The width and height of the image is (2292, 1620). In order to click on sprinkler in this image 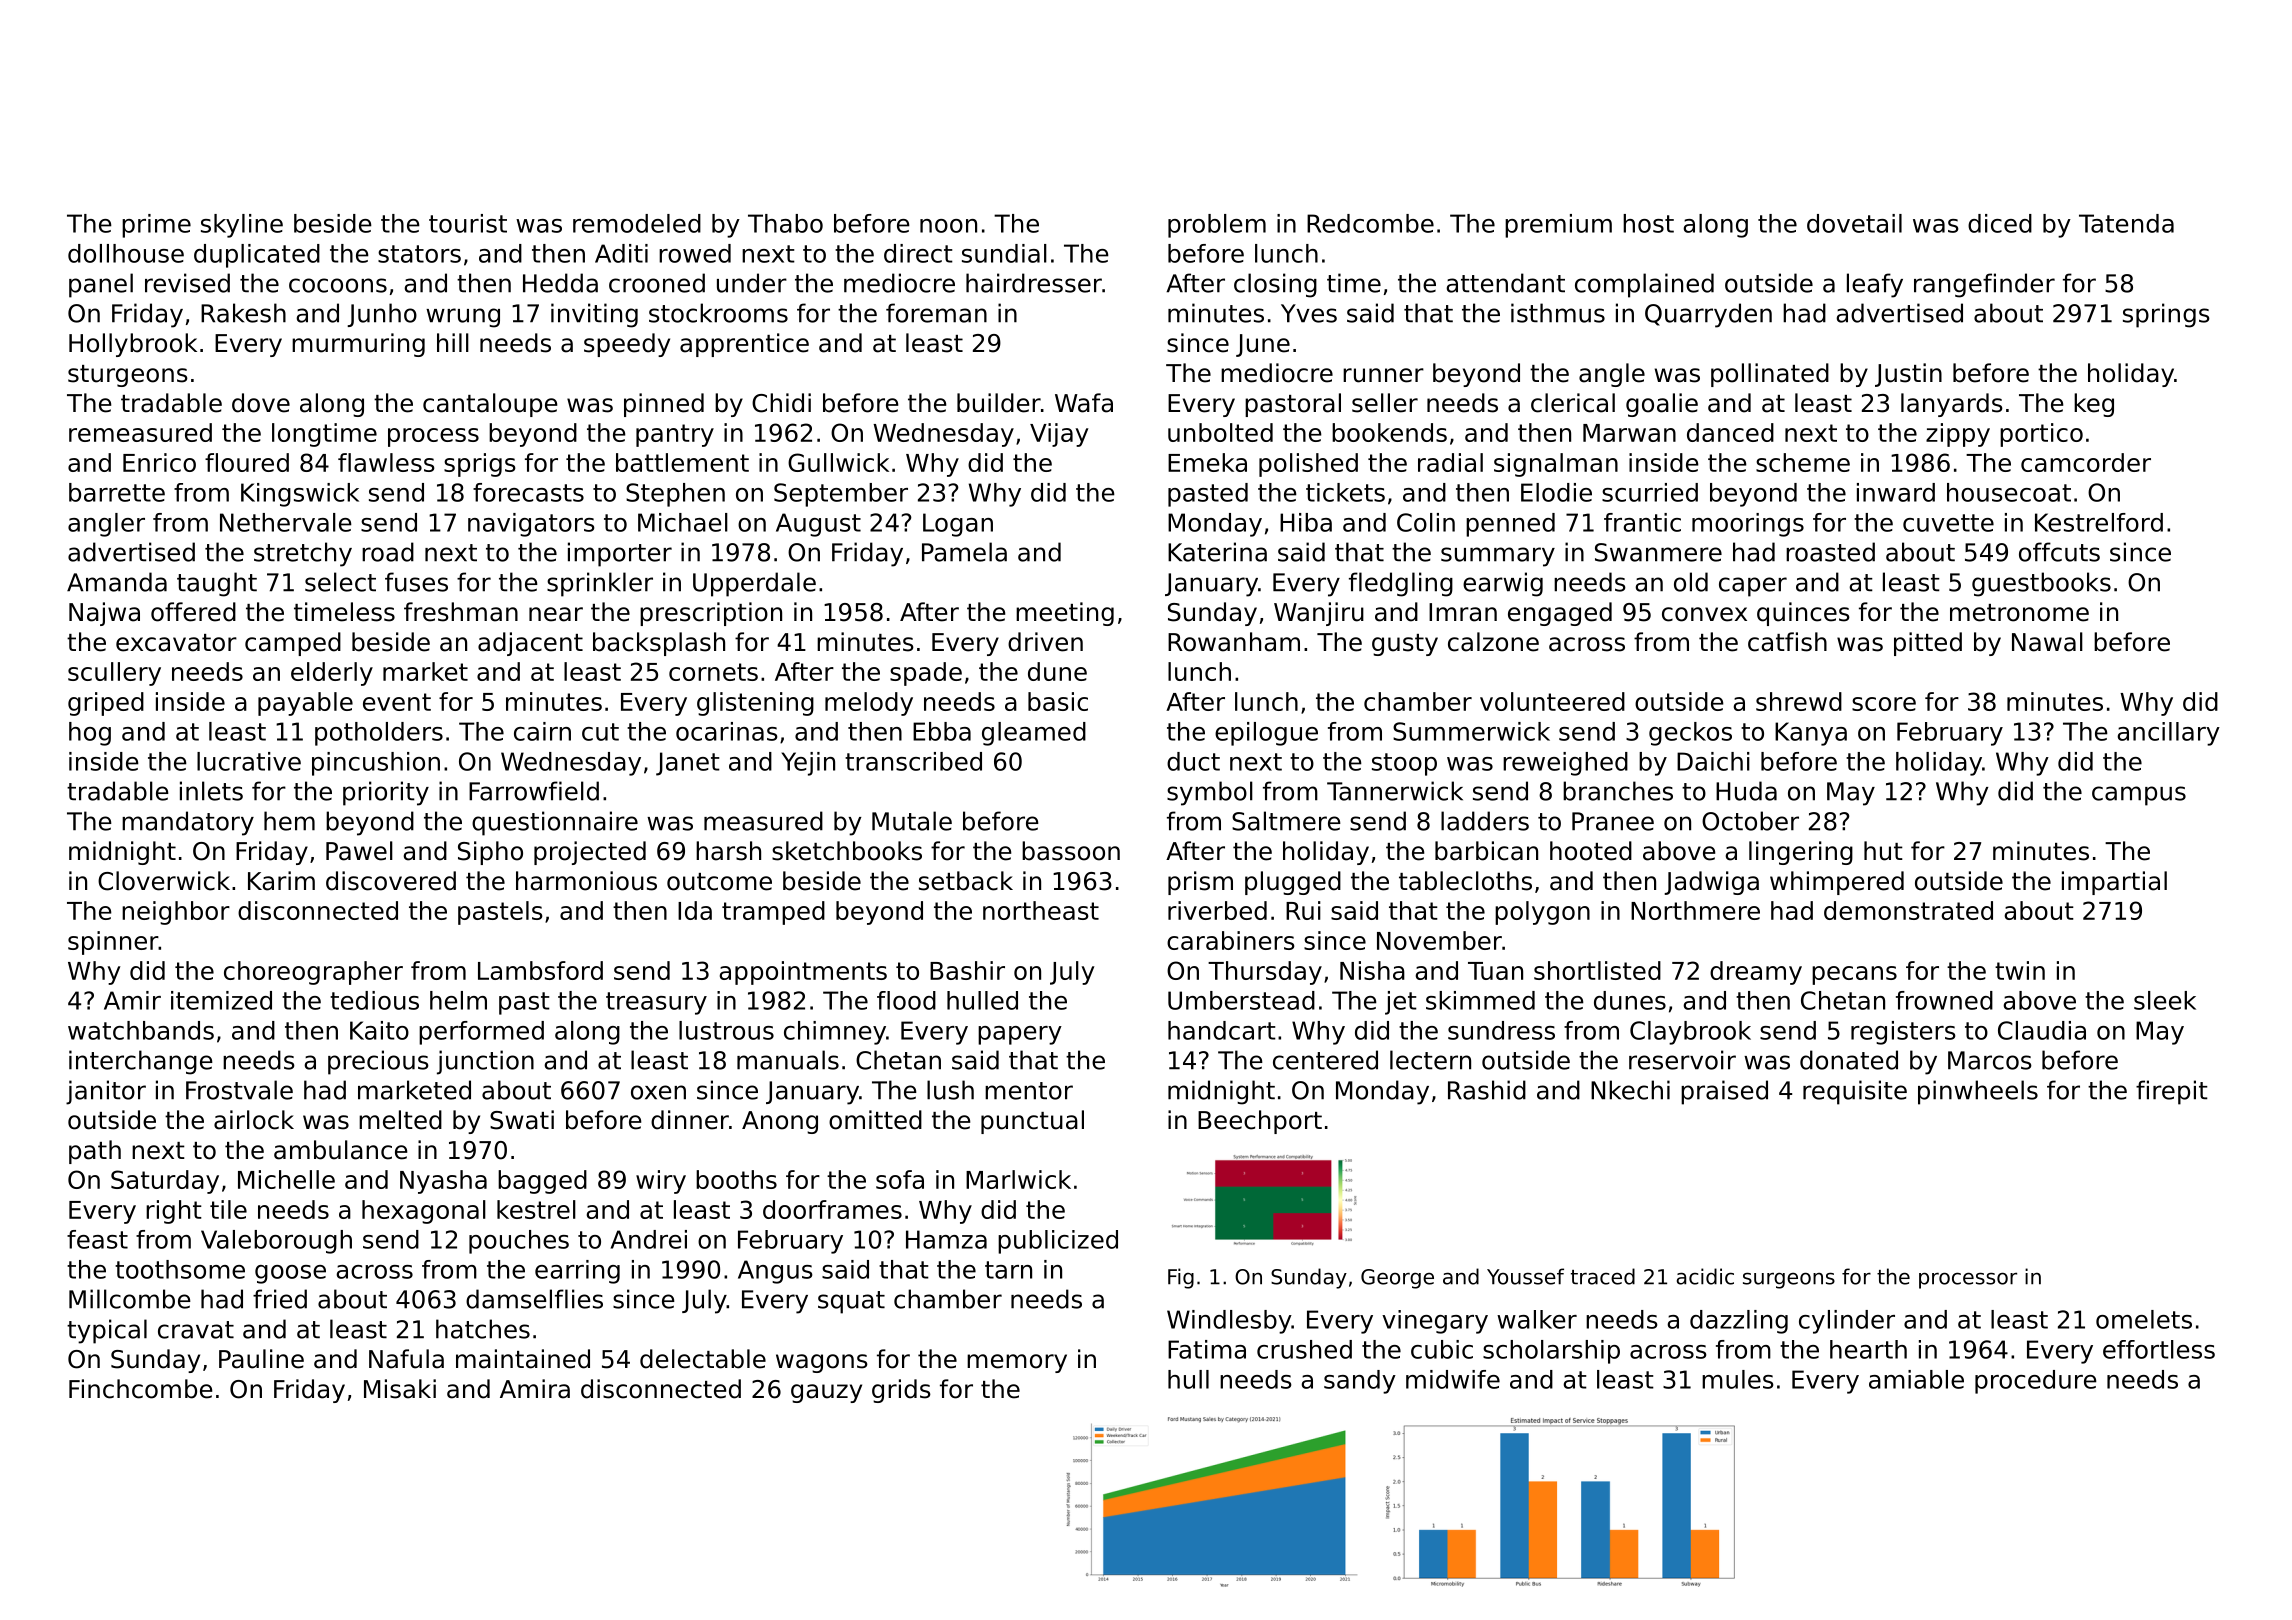, I will do `click(600, 584)`.
